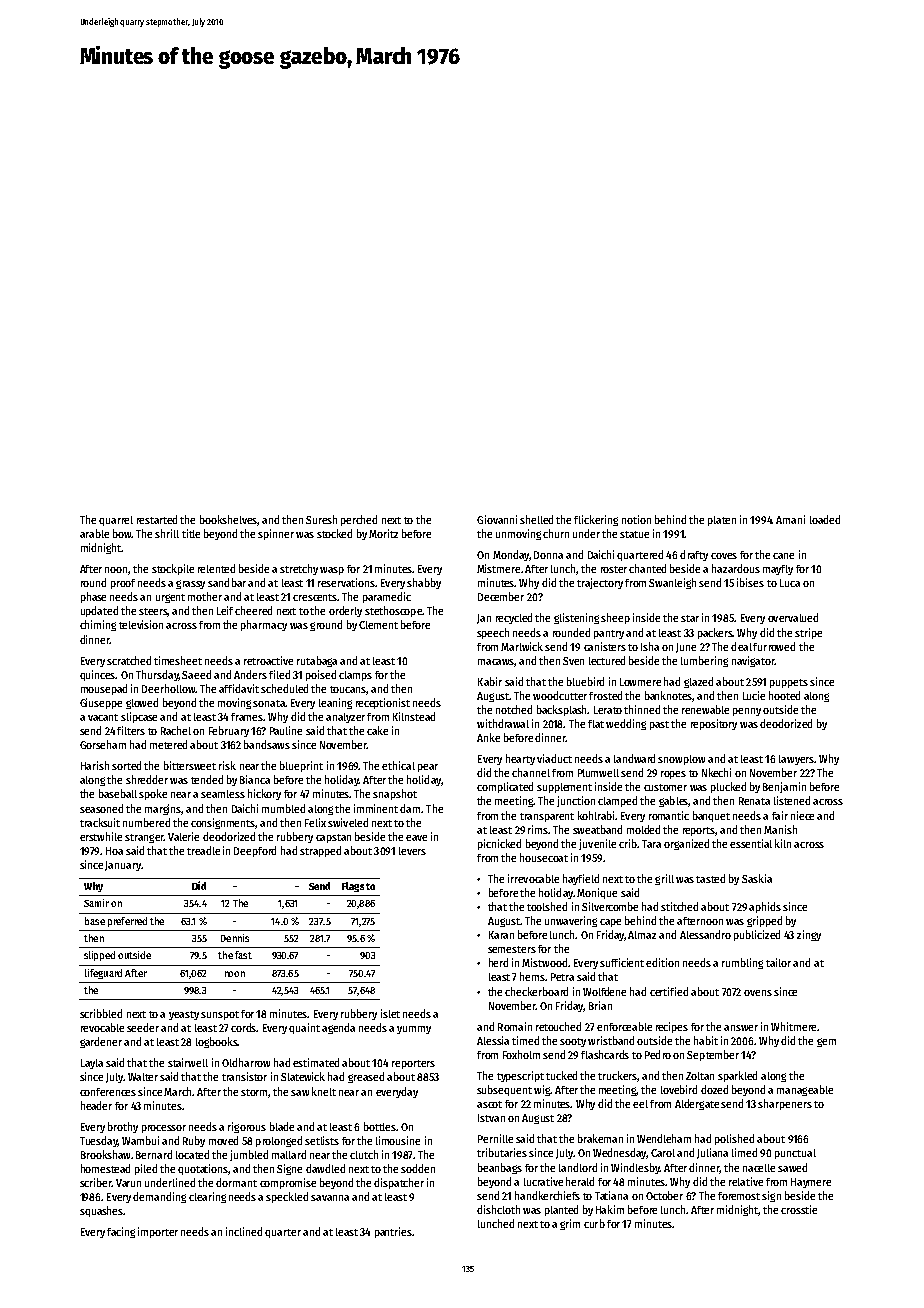 Image resolution: width=924 pixels, height=1308 pixels. What do you see at coordinates (642, 709) in the screenshot?
I see `thinned` at bounding box center [642, 709].
